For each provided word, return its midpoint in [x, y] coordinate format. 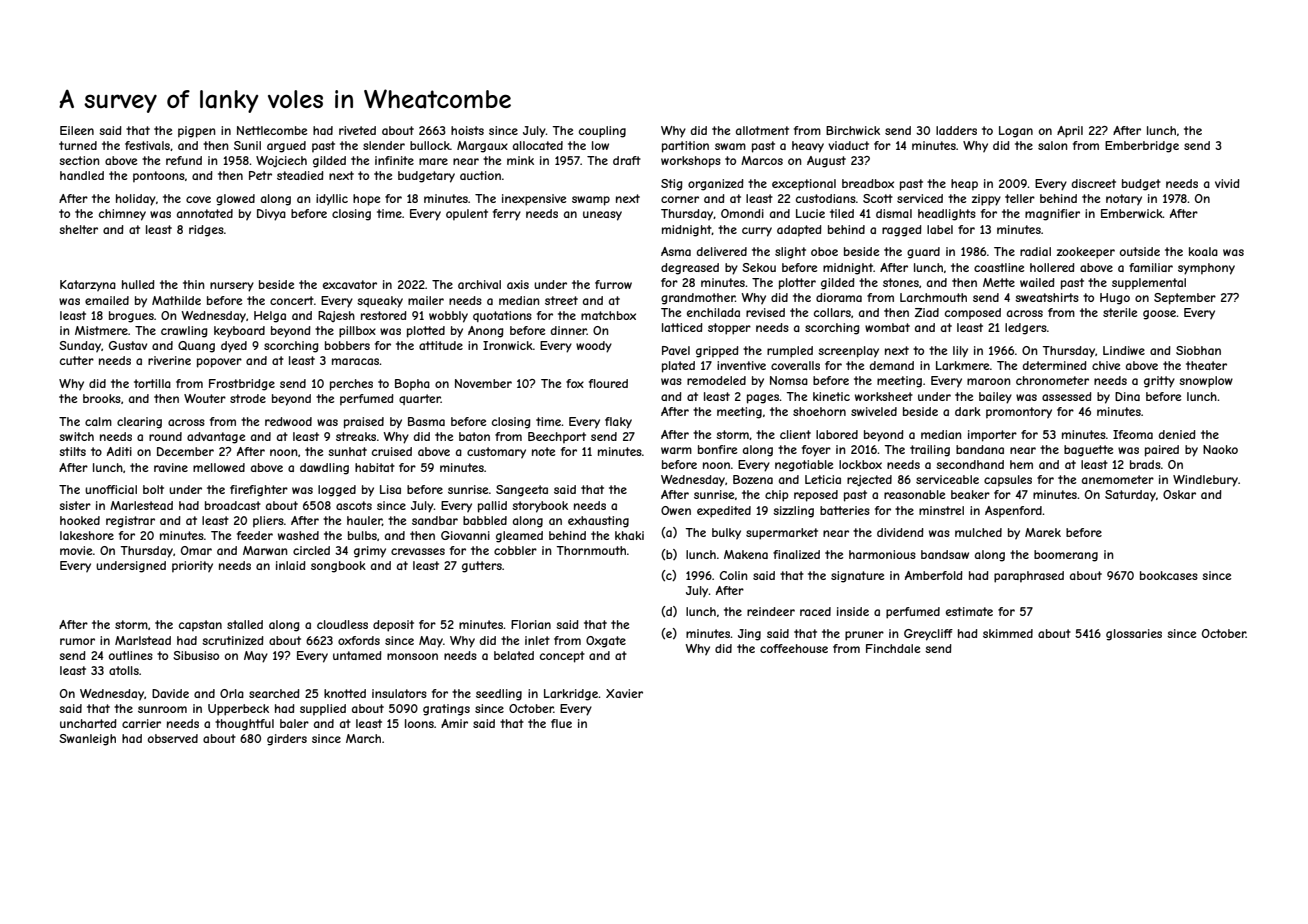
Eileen [77, 130]
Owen [676, 510]
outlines [131, 655]
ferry [507, 215]
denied [1177, 434]
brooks [102, 398]
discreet [1094, 183]
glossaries [1134, 635]
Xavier [624, 693]
